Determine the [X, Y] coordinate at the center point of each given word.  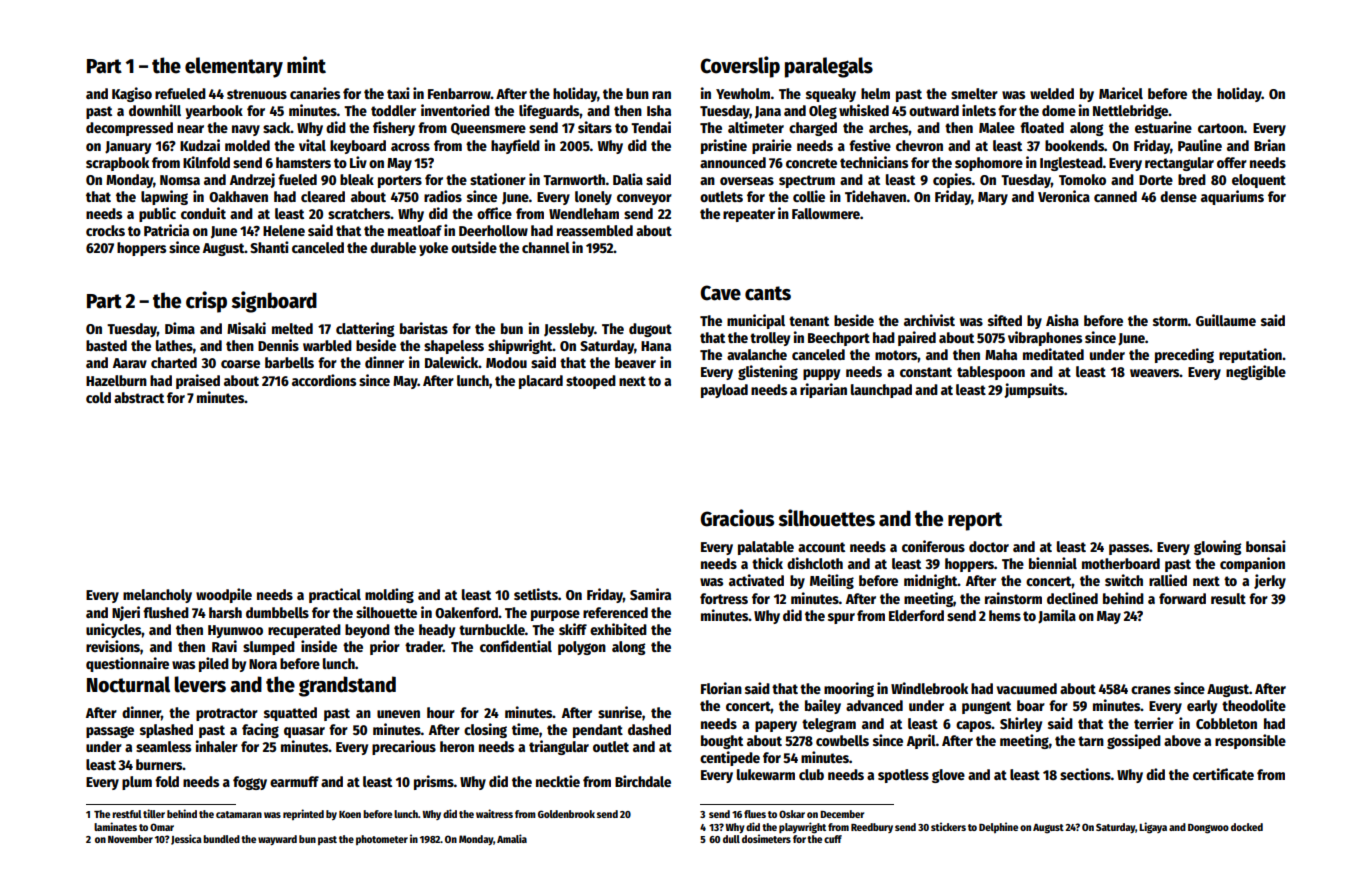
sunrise [620, 712]
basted [106, 345]
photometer [382, 840]
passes [1129, 549]
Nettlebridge [1130, 111]
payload [724, 391]
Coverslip [740, 67]
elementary [234, 67]
